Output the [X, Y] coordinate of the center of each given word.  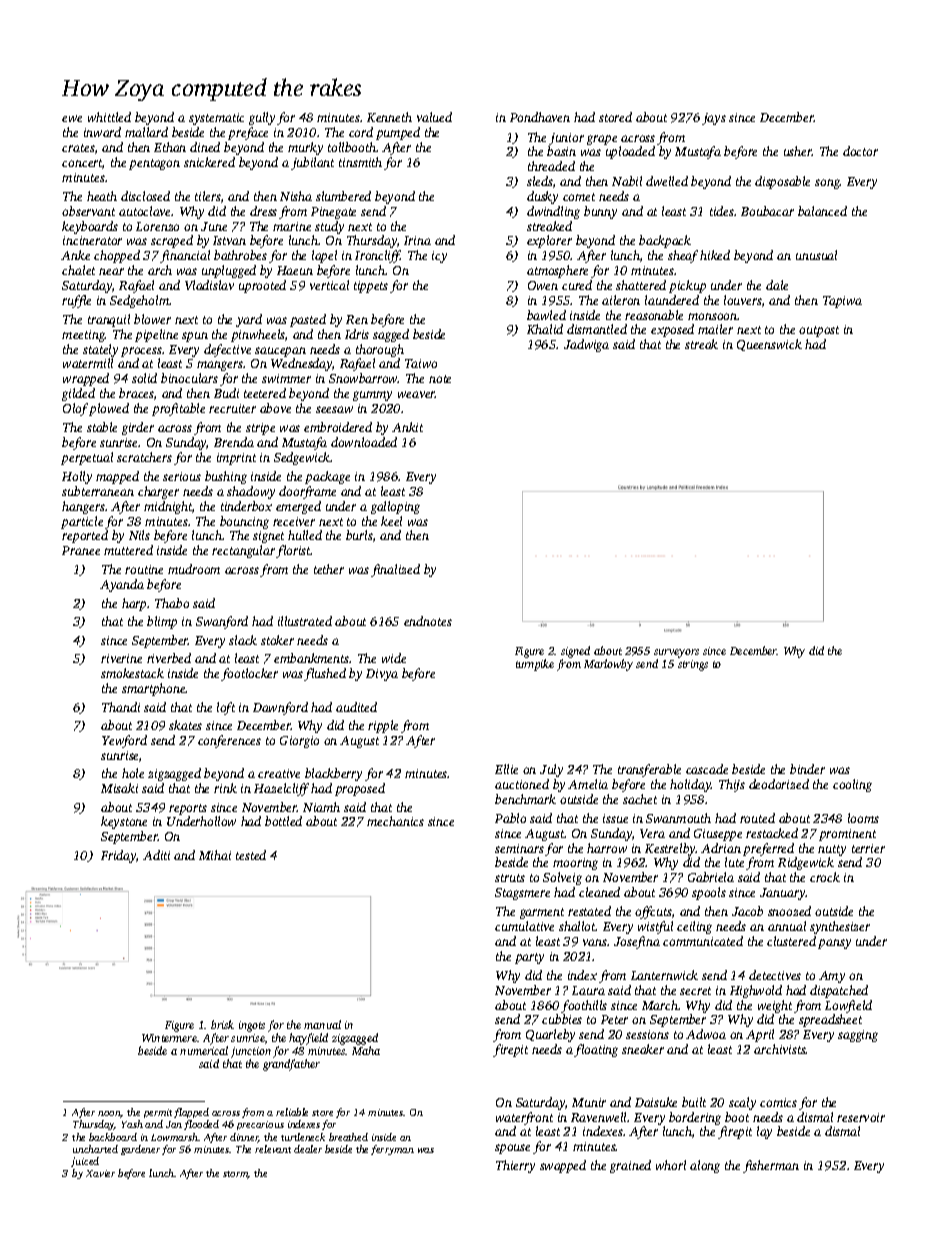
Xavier [100, 1173]
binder [807, 769]
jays [714, 119]
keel [391, 521]
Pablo [510, 818]
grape [602, 140]
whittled [109, 117]
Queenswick [769, 345]
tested [251, 855]
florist [293, 551]
